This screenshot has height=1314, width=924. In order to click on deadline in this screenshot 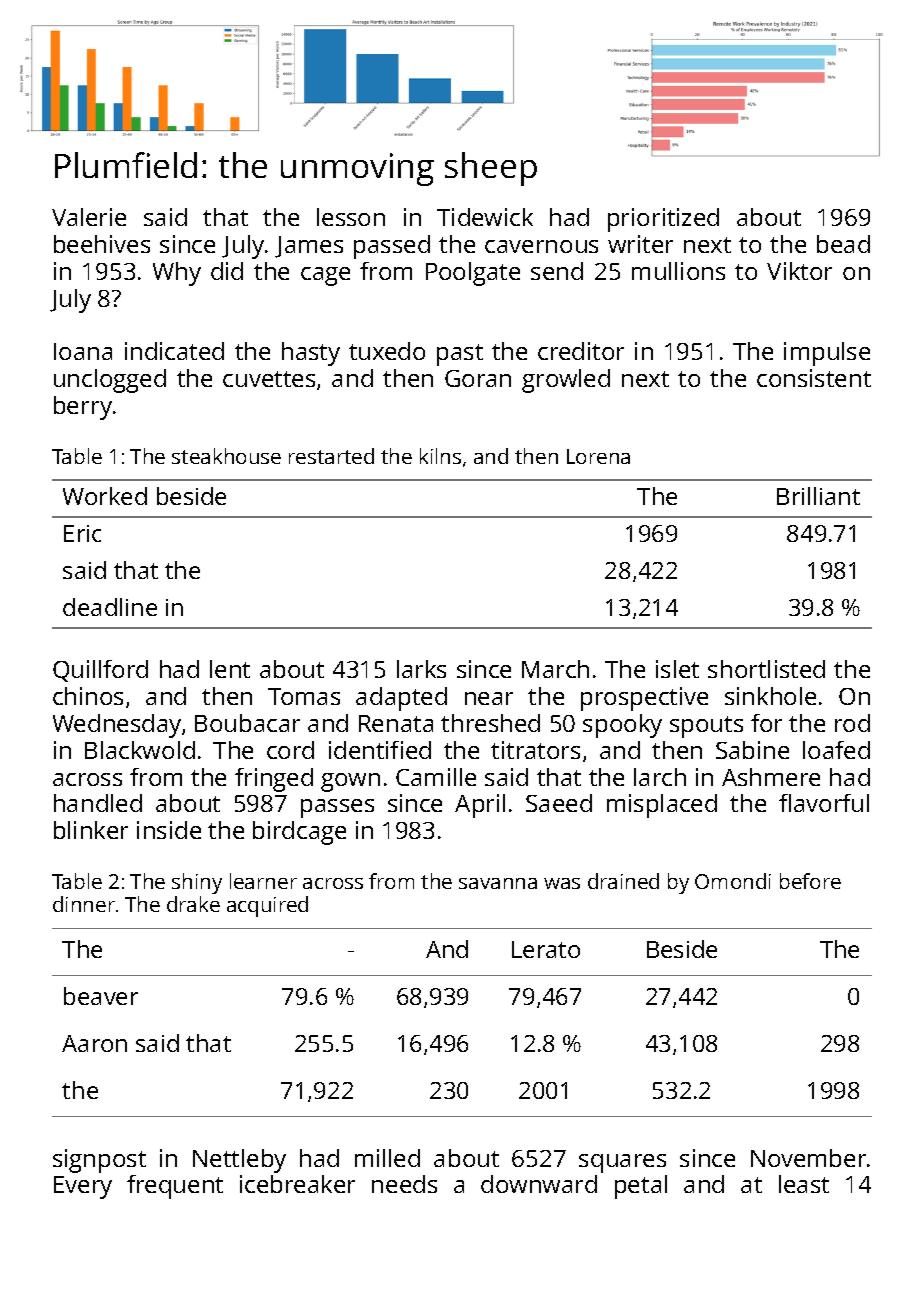, I will do `click(110, 607)`.
